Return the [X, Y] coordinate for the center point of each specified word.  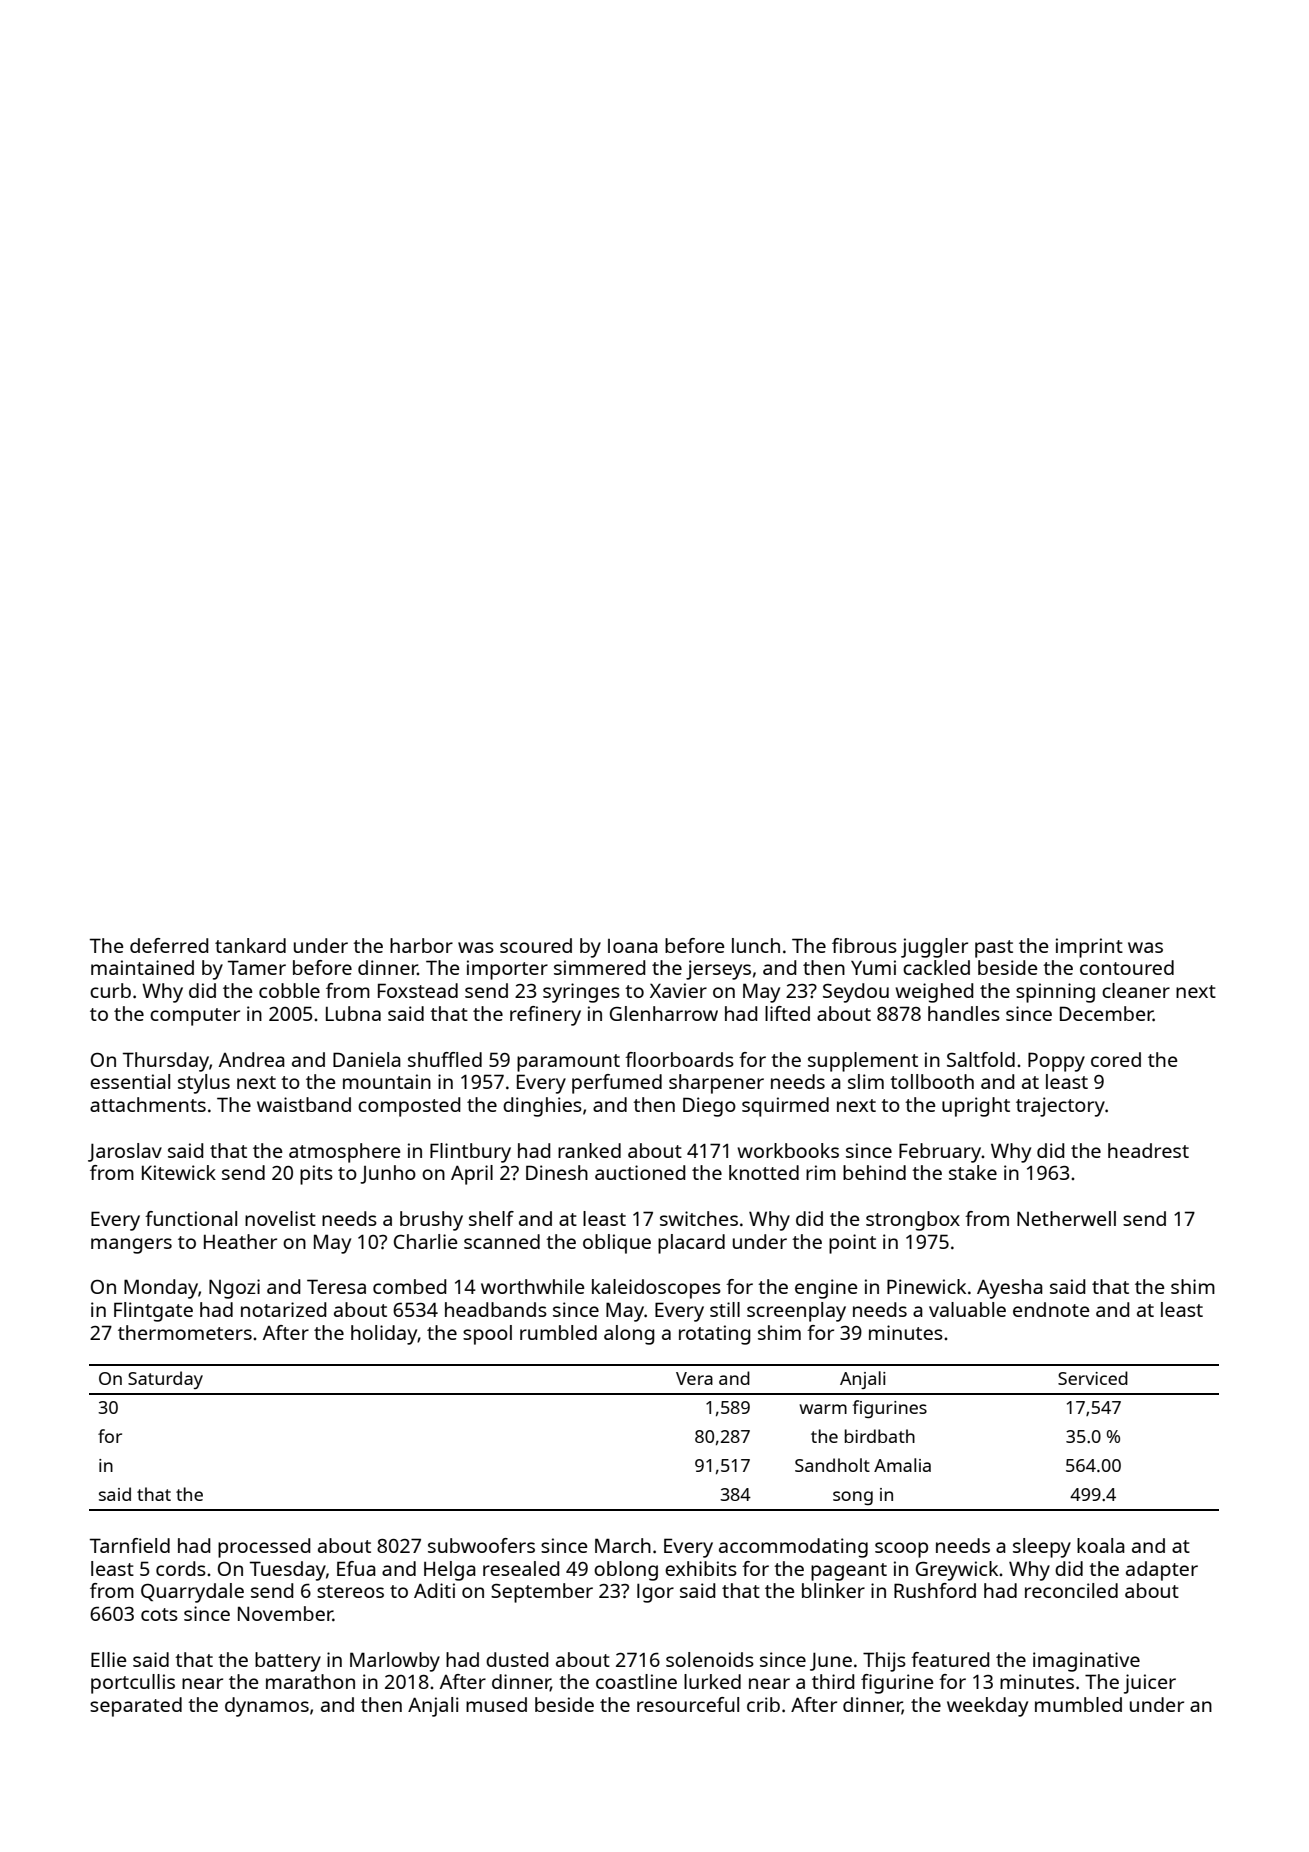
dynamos [267, 1707]
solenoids [710, 1659]
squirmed [785, 1107]
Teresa [336, 1286]
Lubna [353, 1013]
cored [1116, 1059]
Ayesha [1010, 1289]
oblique [617, 1244]
